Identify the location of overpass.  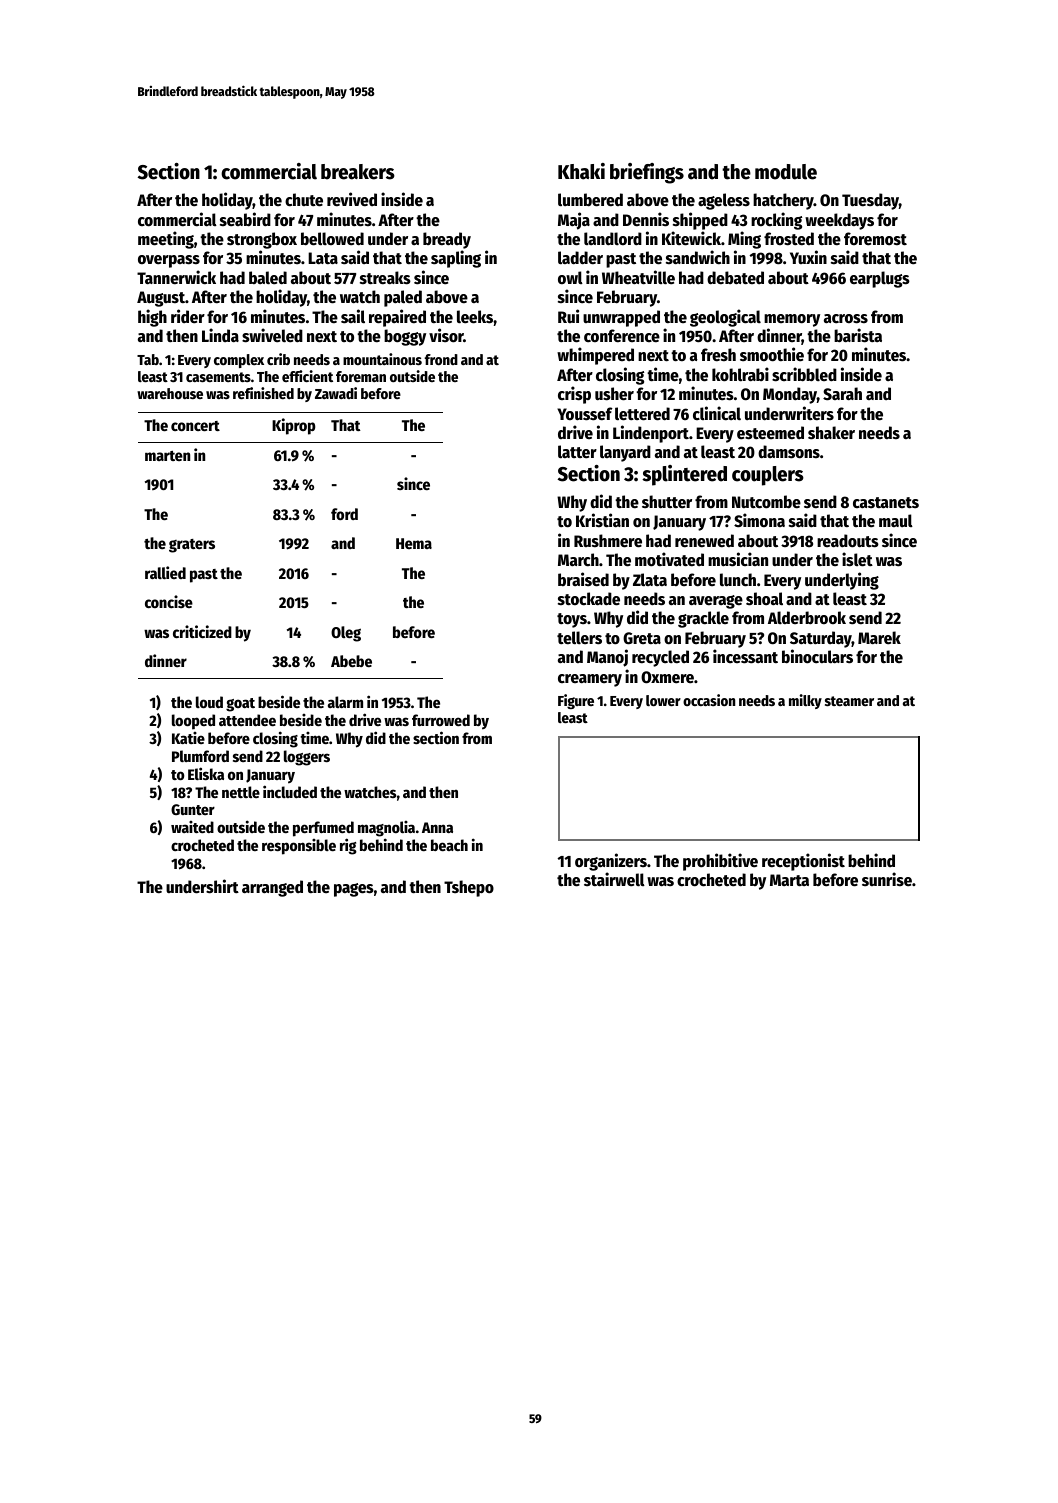
(169, 261).
